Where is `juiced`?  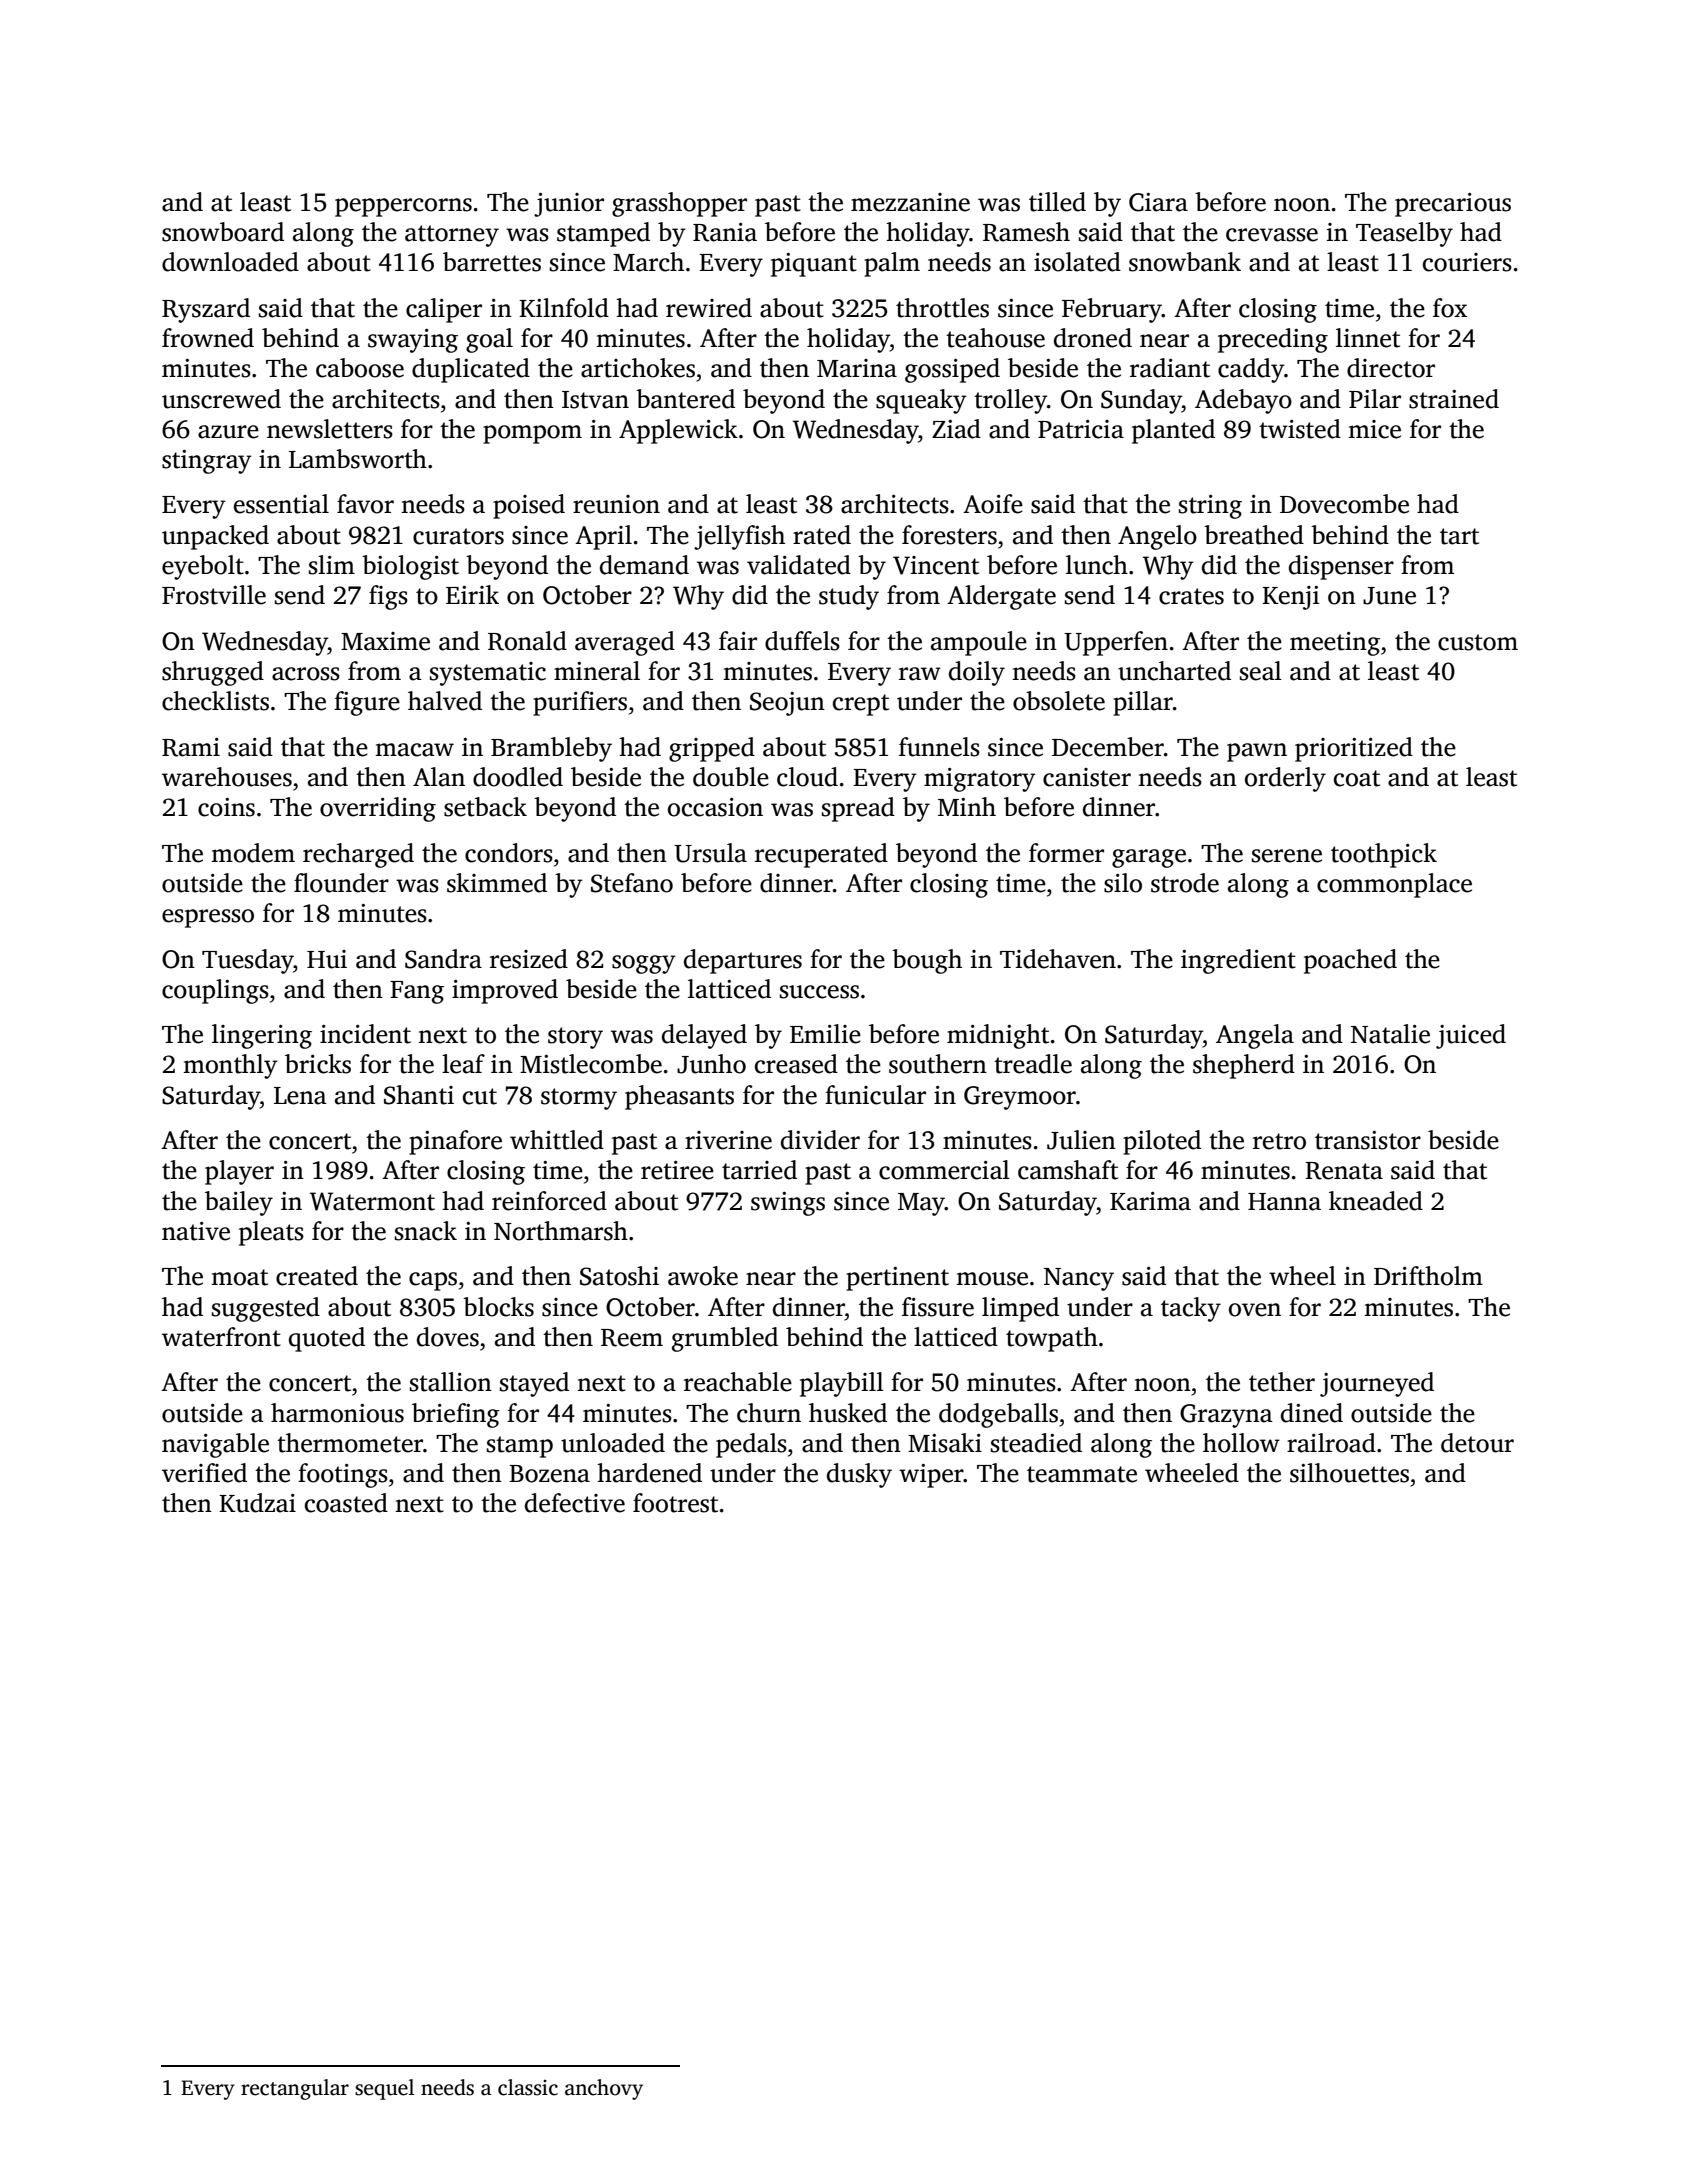
juiced is located at coordinates (1471, 1036).
